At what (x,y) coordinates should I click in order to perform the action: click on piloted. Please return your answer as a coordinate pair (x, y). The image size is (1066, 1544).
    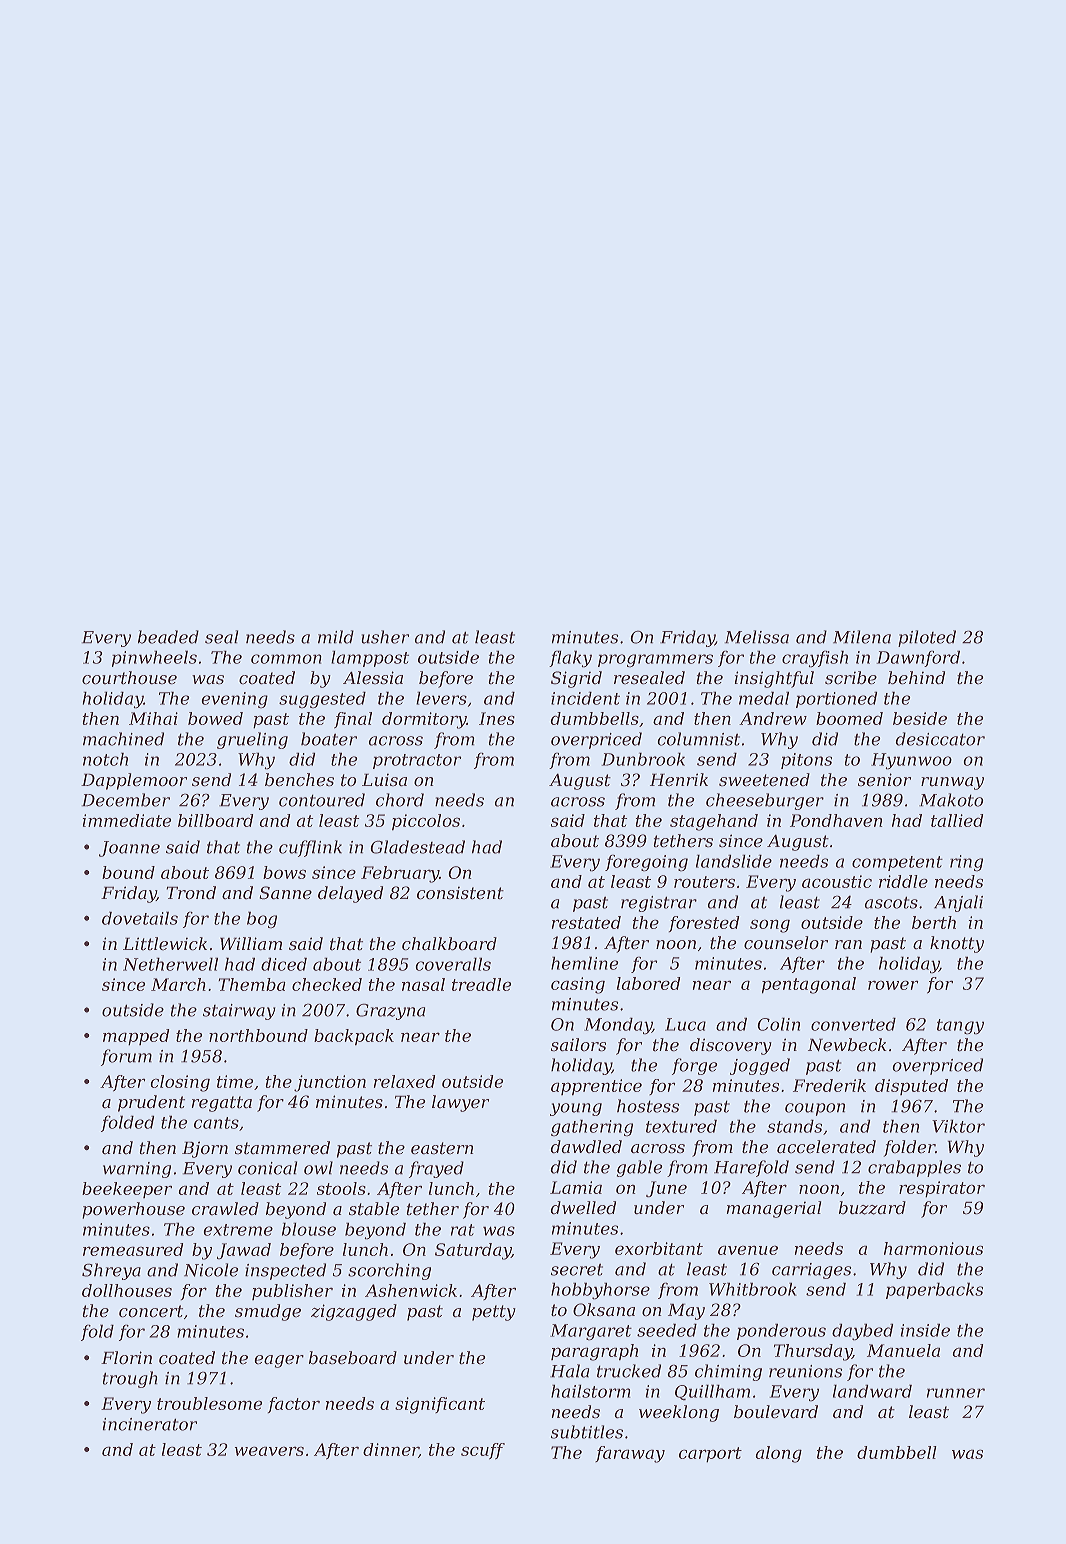
    Looking at the image, I should click on (927, 638).
